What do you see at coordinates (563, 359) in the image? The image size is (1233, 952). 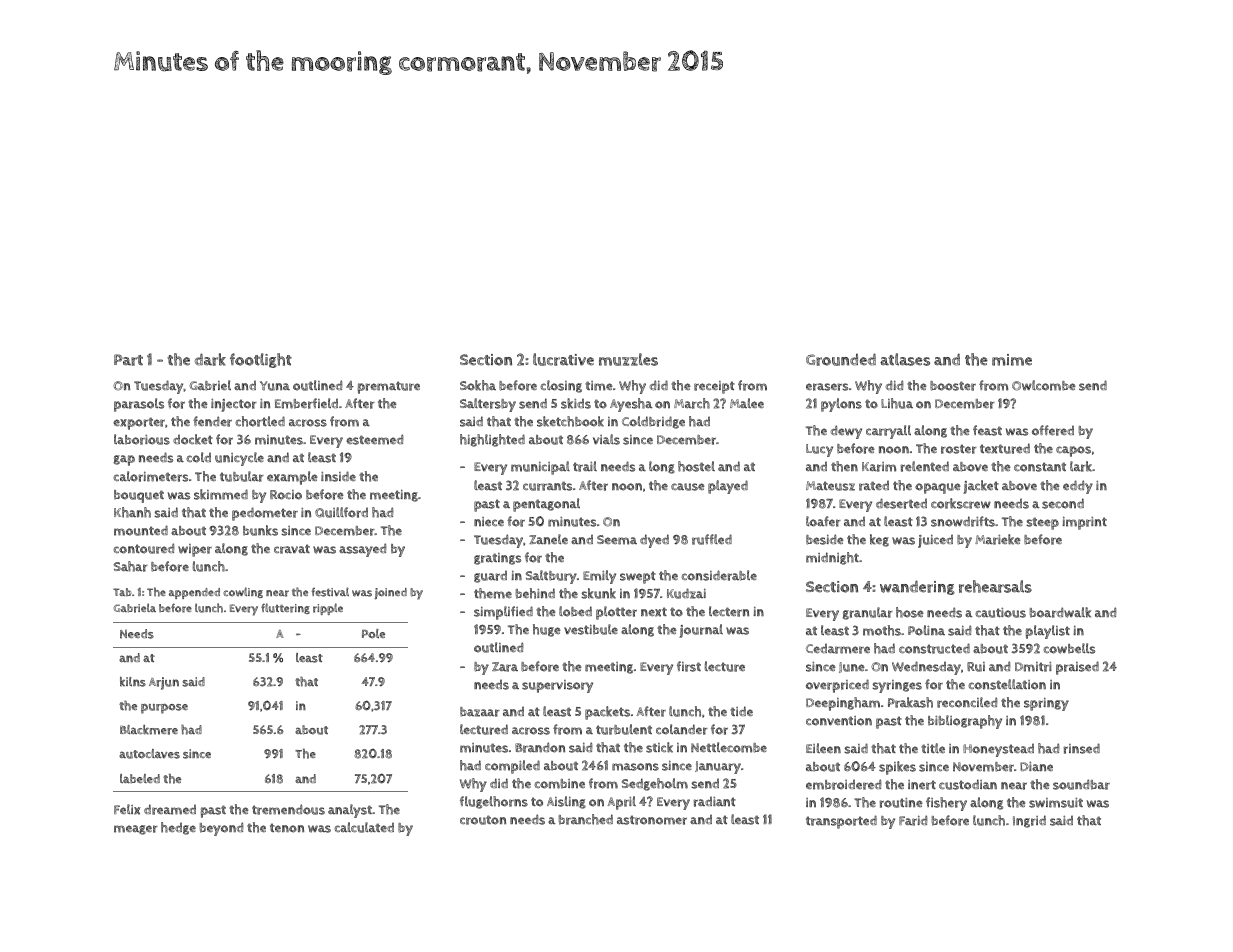 I see `lucrative` at bounding box center [563, 359].
